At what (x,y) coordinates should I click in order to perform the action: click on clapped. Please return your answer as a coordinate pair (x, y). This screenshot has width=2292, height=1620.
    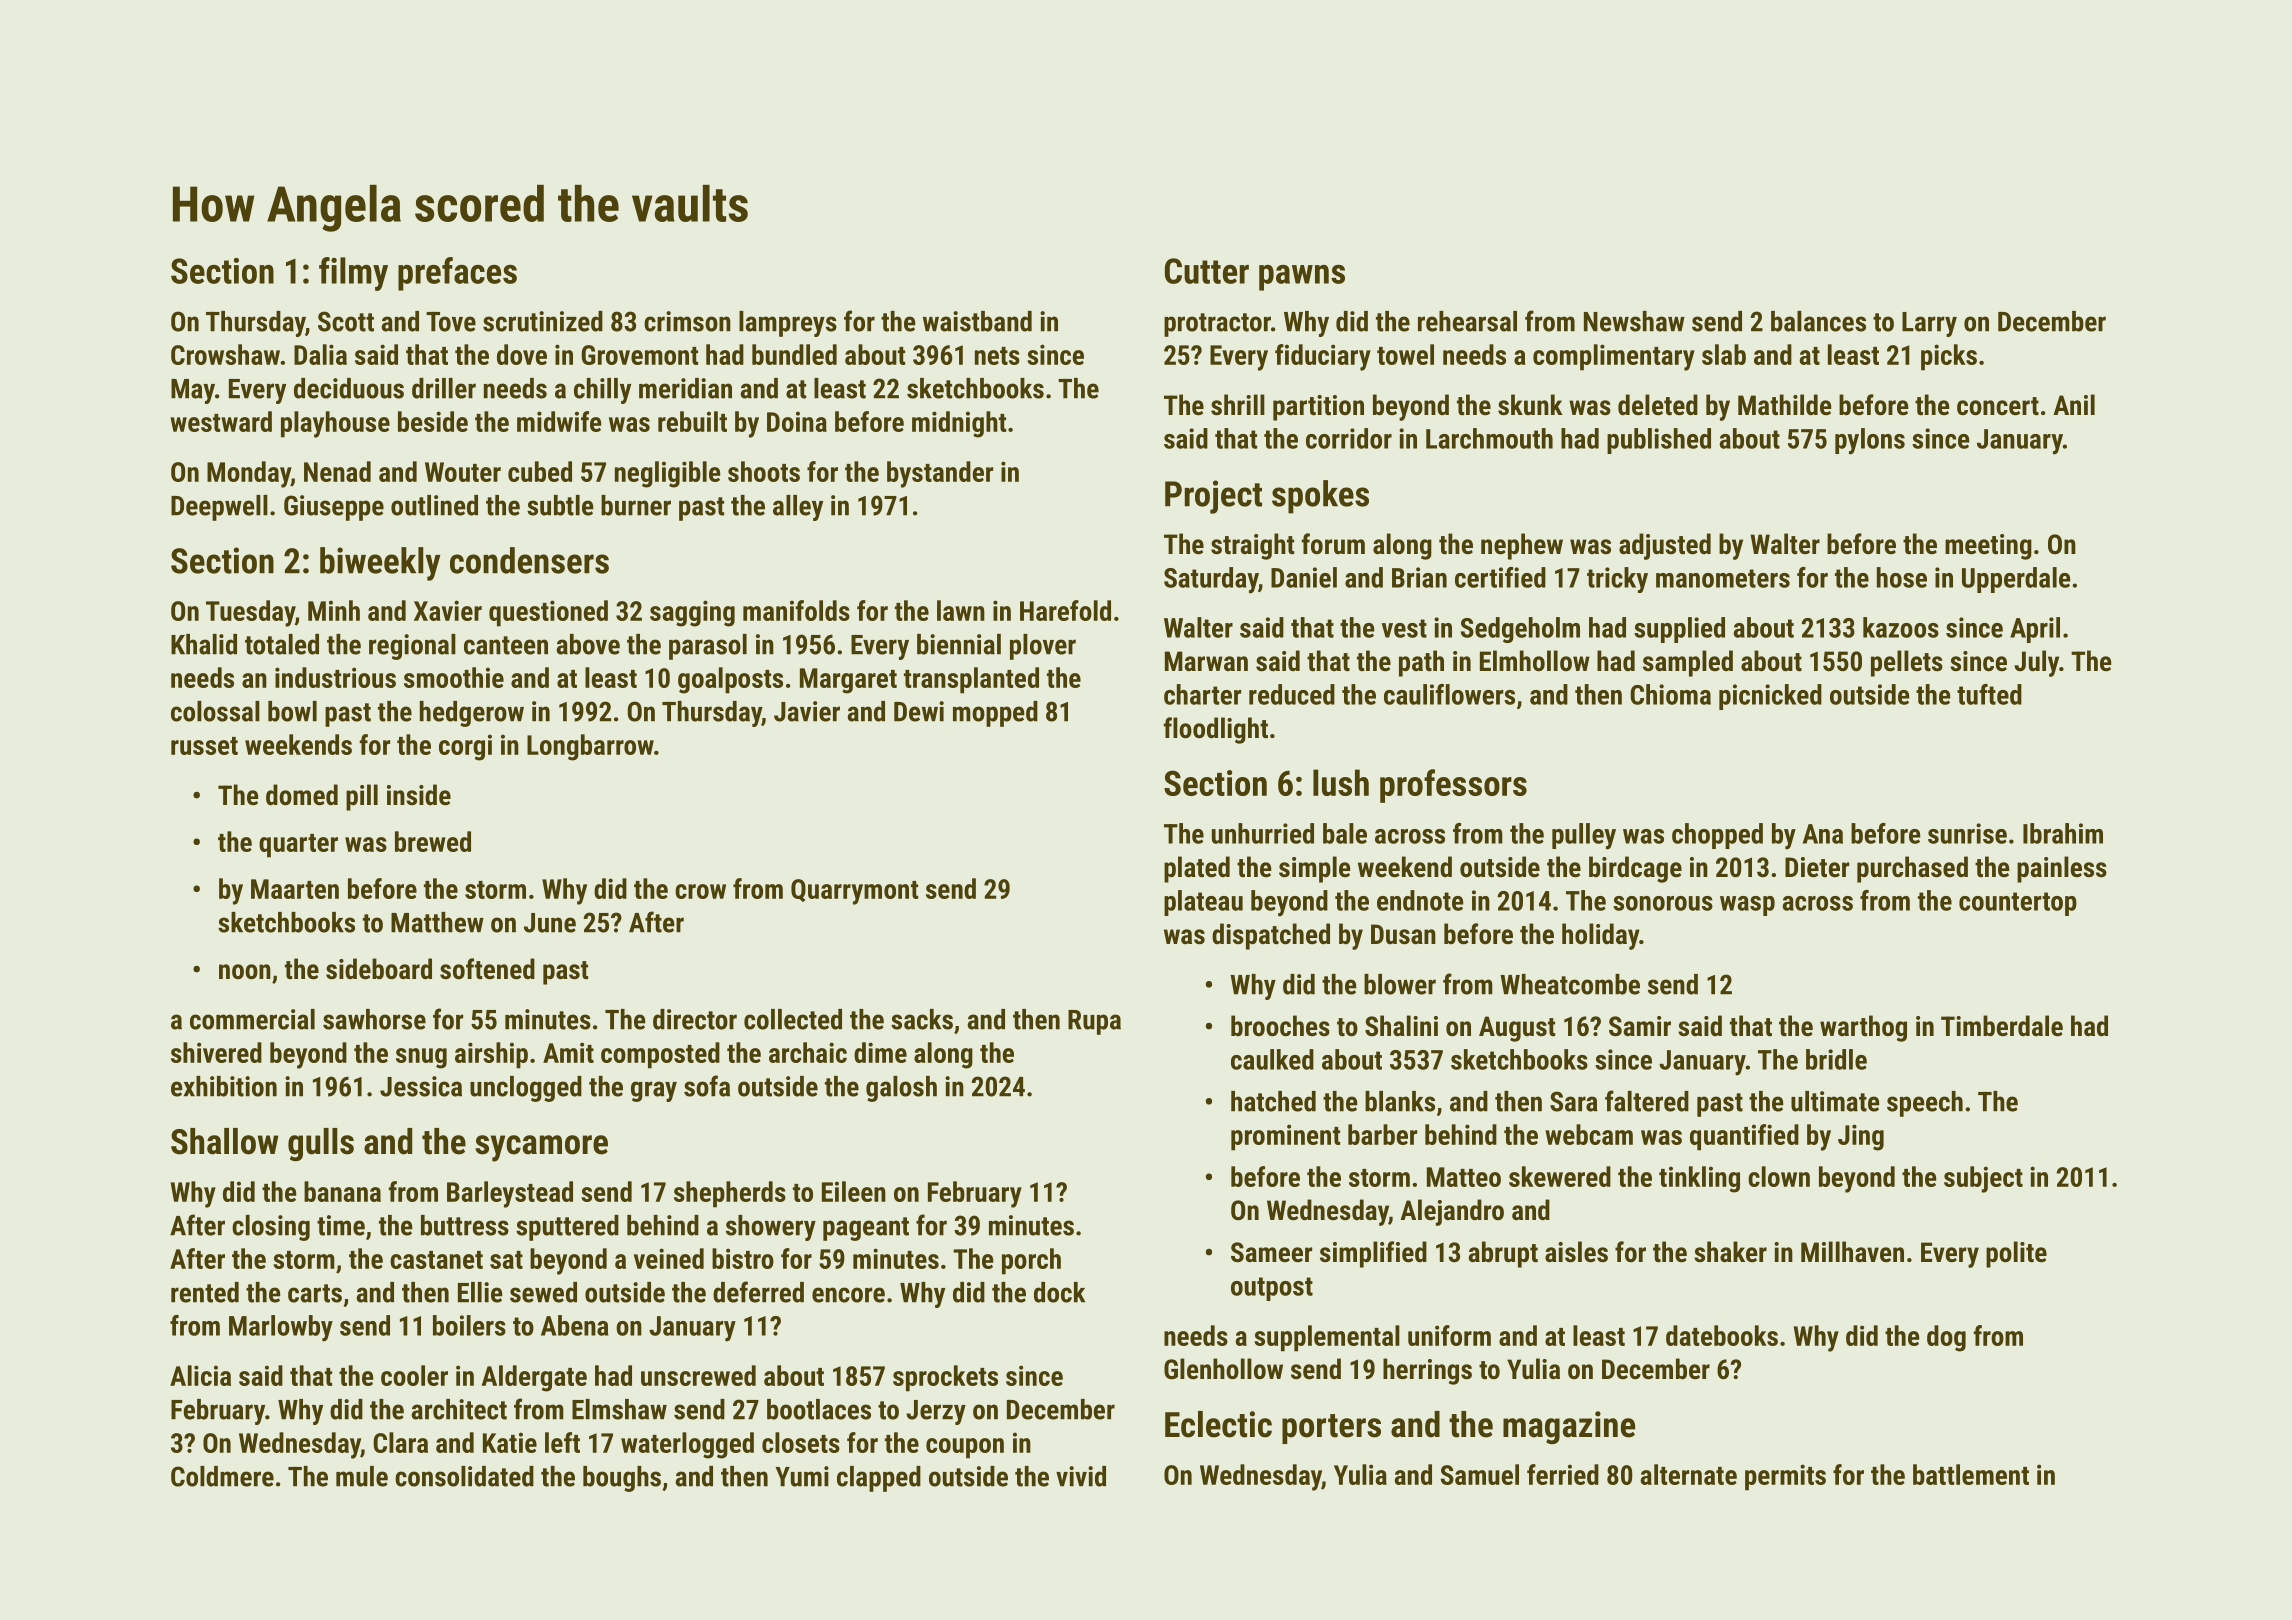
    Looking at the image, I should click on (879, 1479).
